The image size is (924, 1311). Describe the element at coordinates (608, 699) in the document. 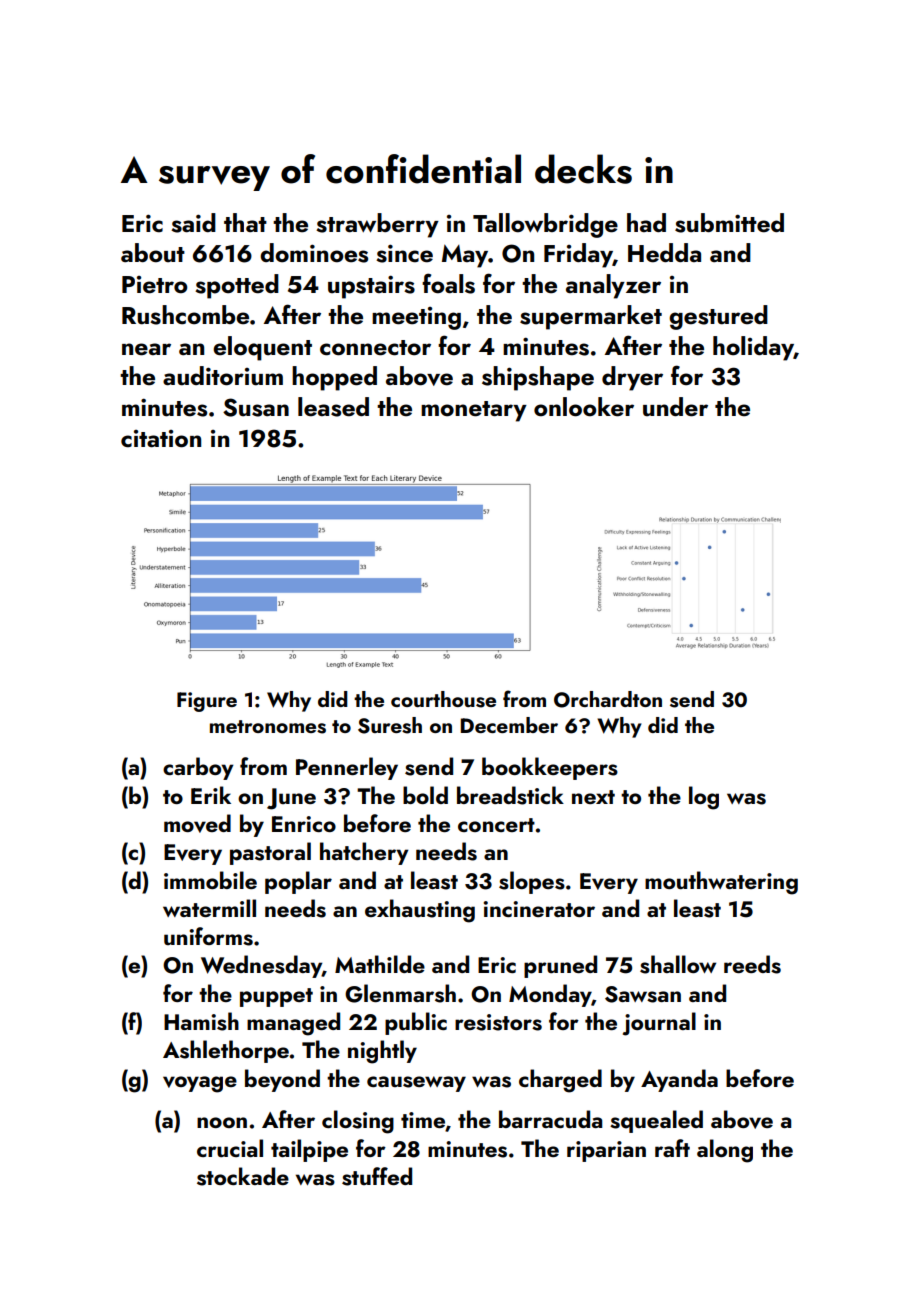

I see `Orchardton` at that location.
